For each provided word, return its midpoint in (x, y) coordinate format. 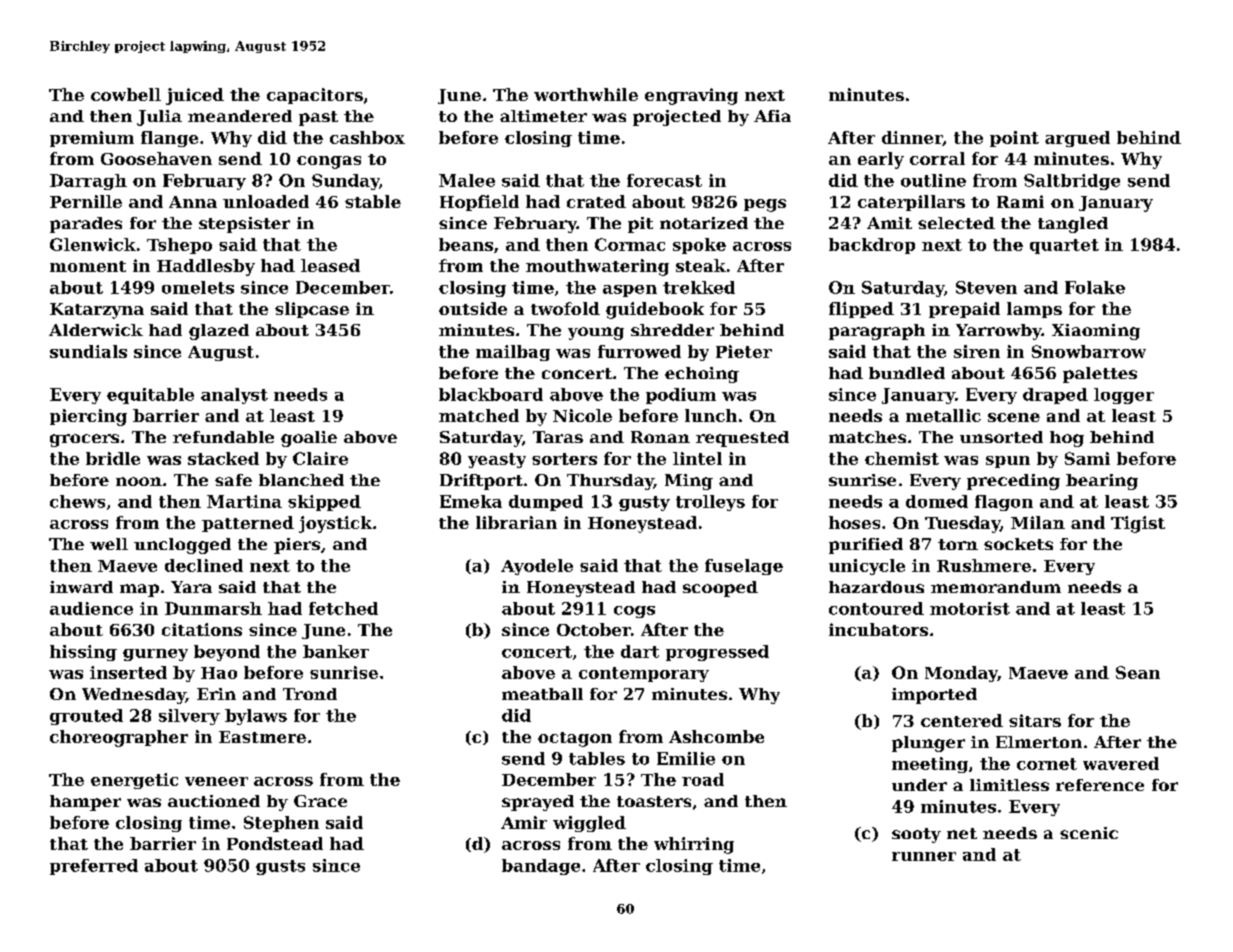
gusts (280, 867)
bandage (541, 867)
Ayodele (537, 567)
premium (92, 139)
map (139, 590)
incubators (878, 629)
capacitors (315, 96)
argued (1077, 139)
